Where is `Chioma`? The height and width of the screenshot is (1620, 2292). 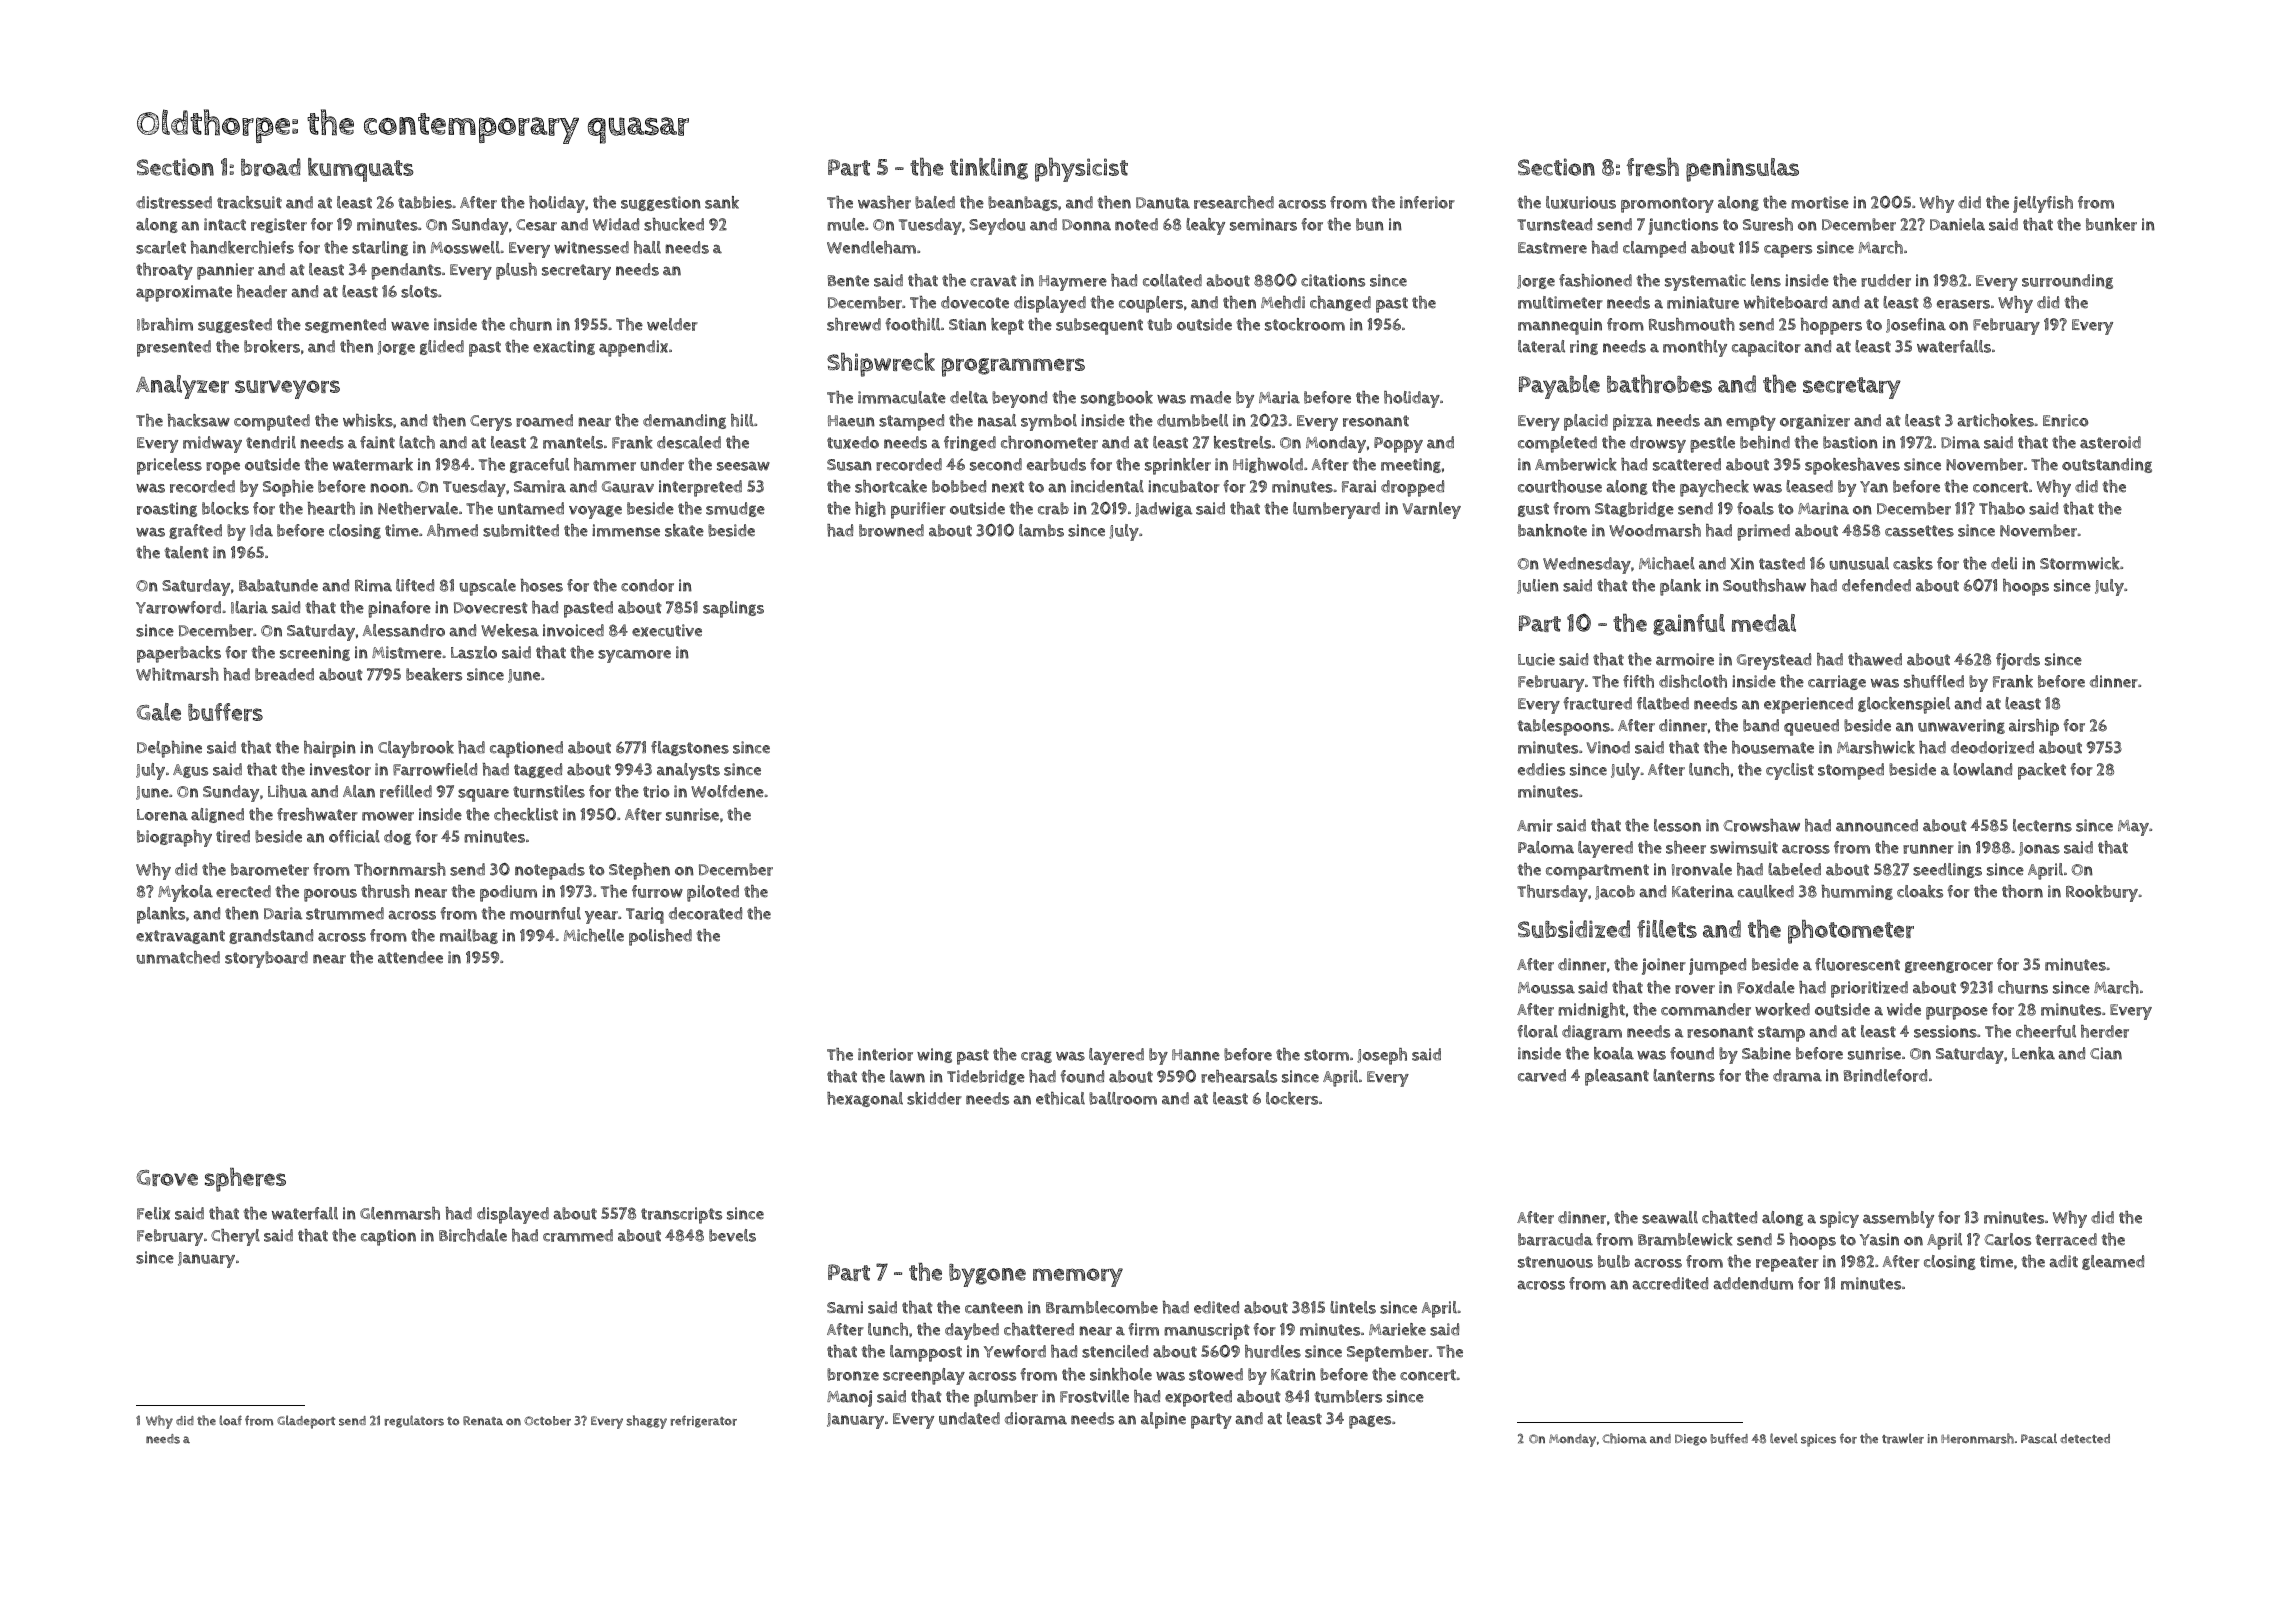 Chioma is located at coordinates (1624, 1438).
